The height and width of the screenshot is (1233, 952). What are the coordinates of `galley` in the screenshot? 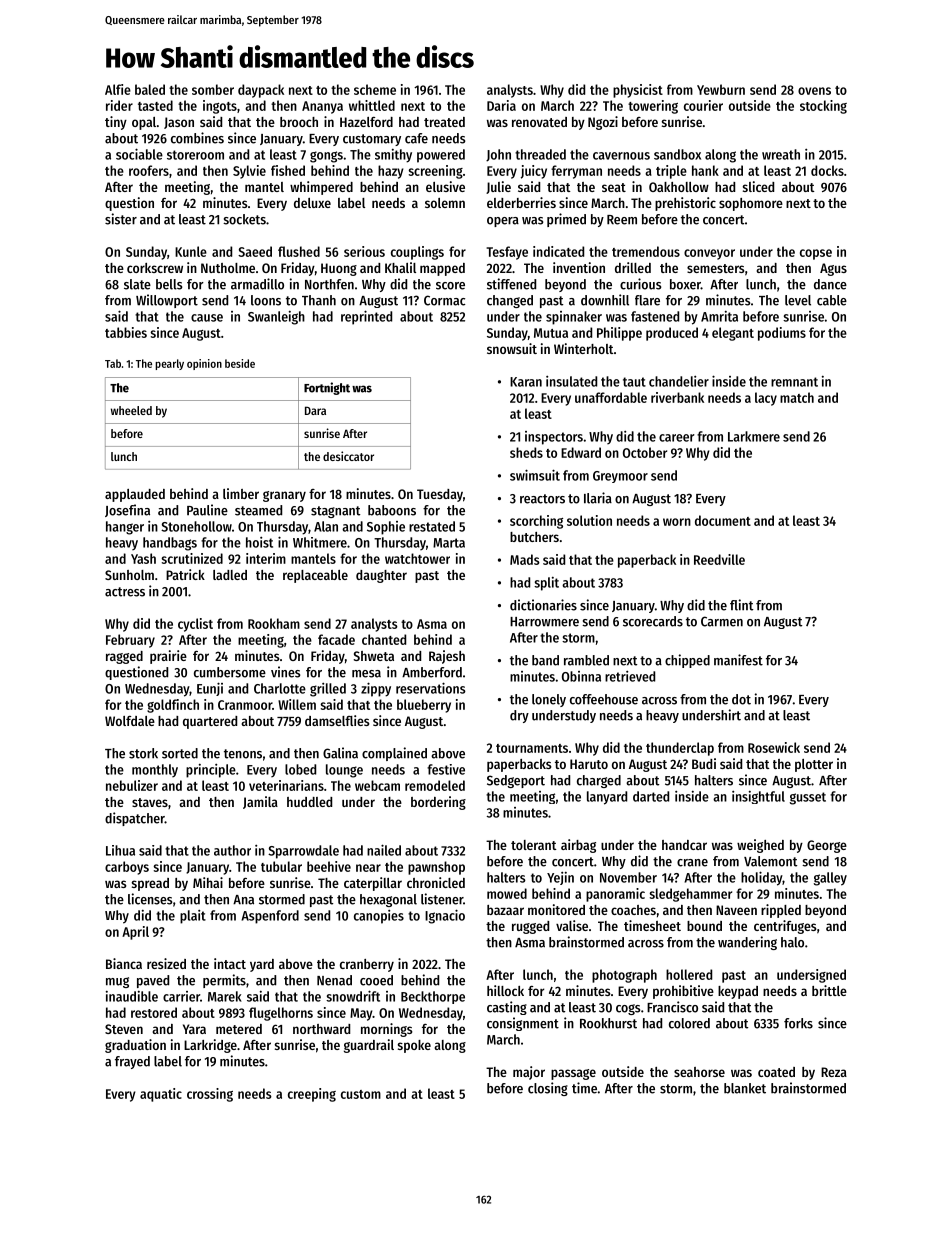 It's located at (830, 879).
